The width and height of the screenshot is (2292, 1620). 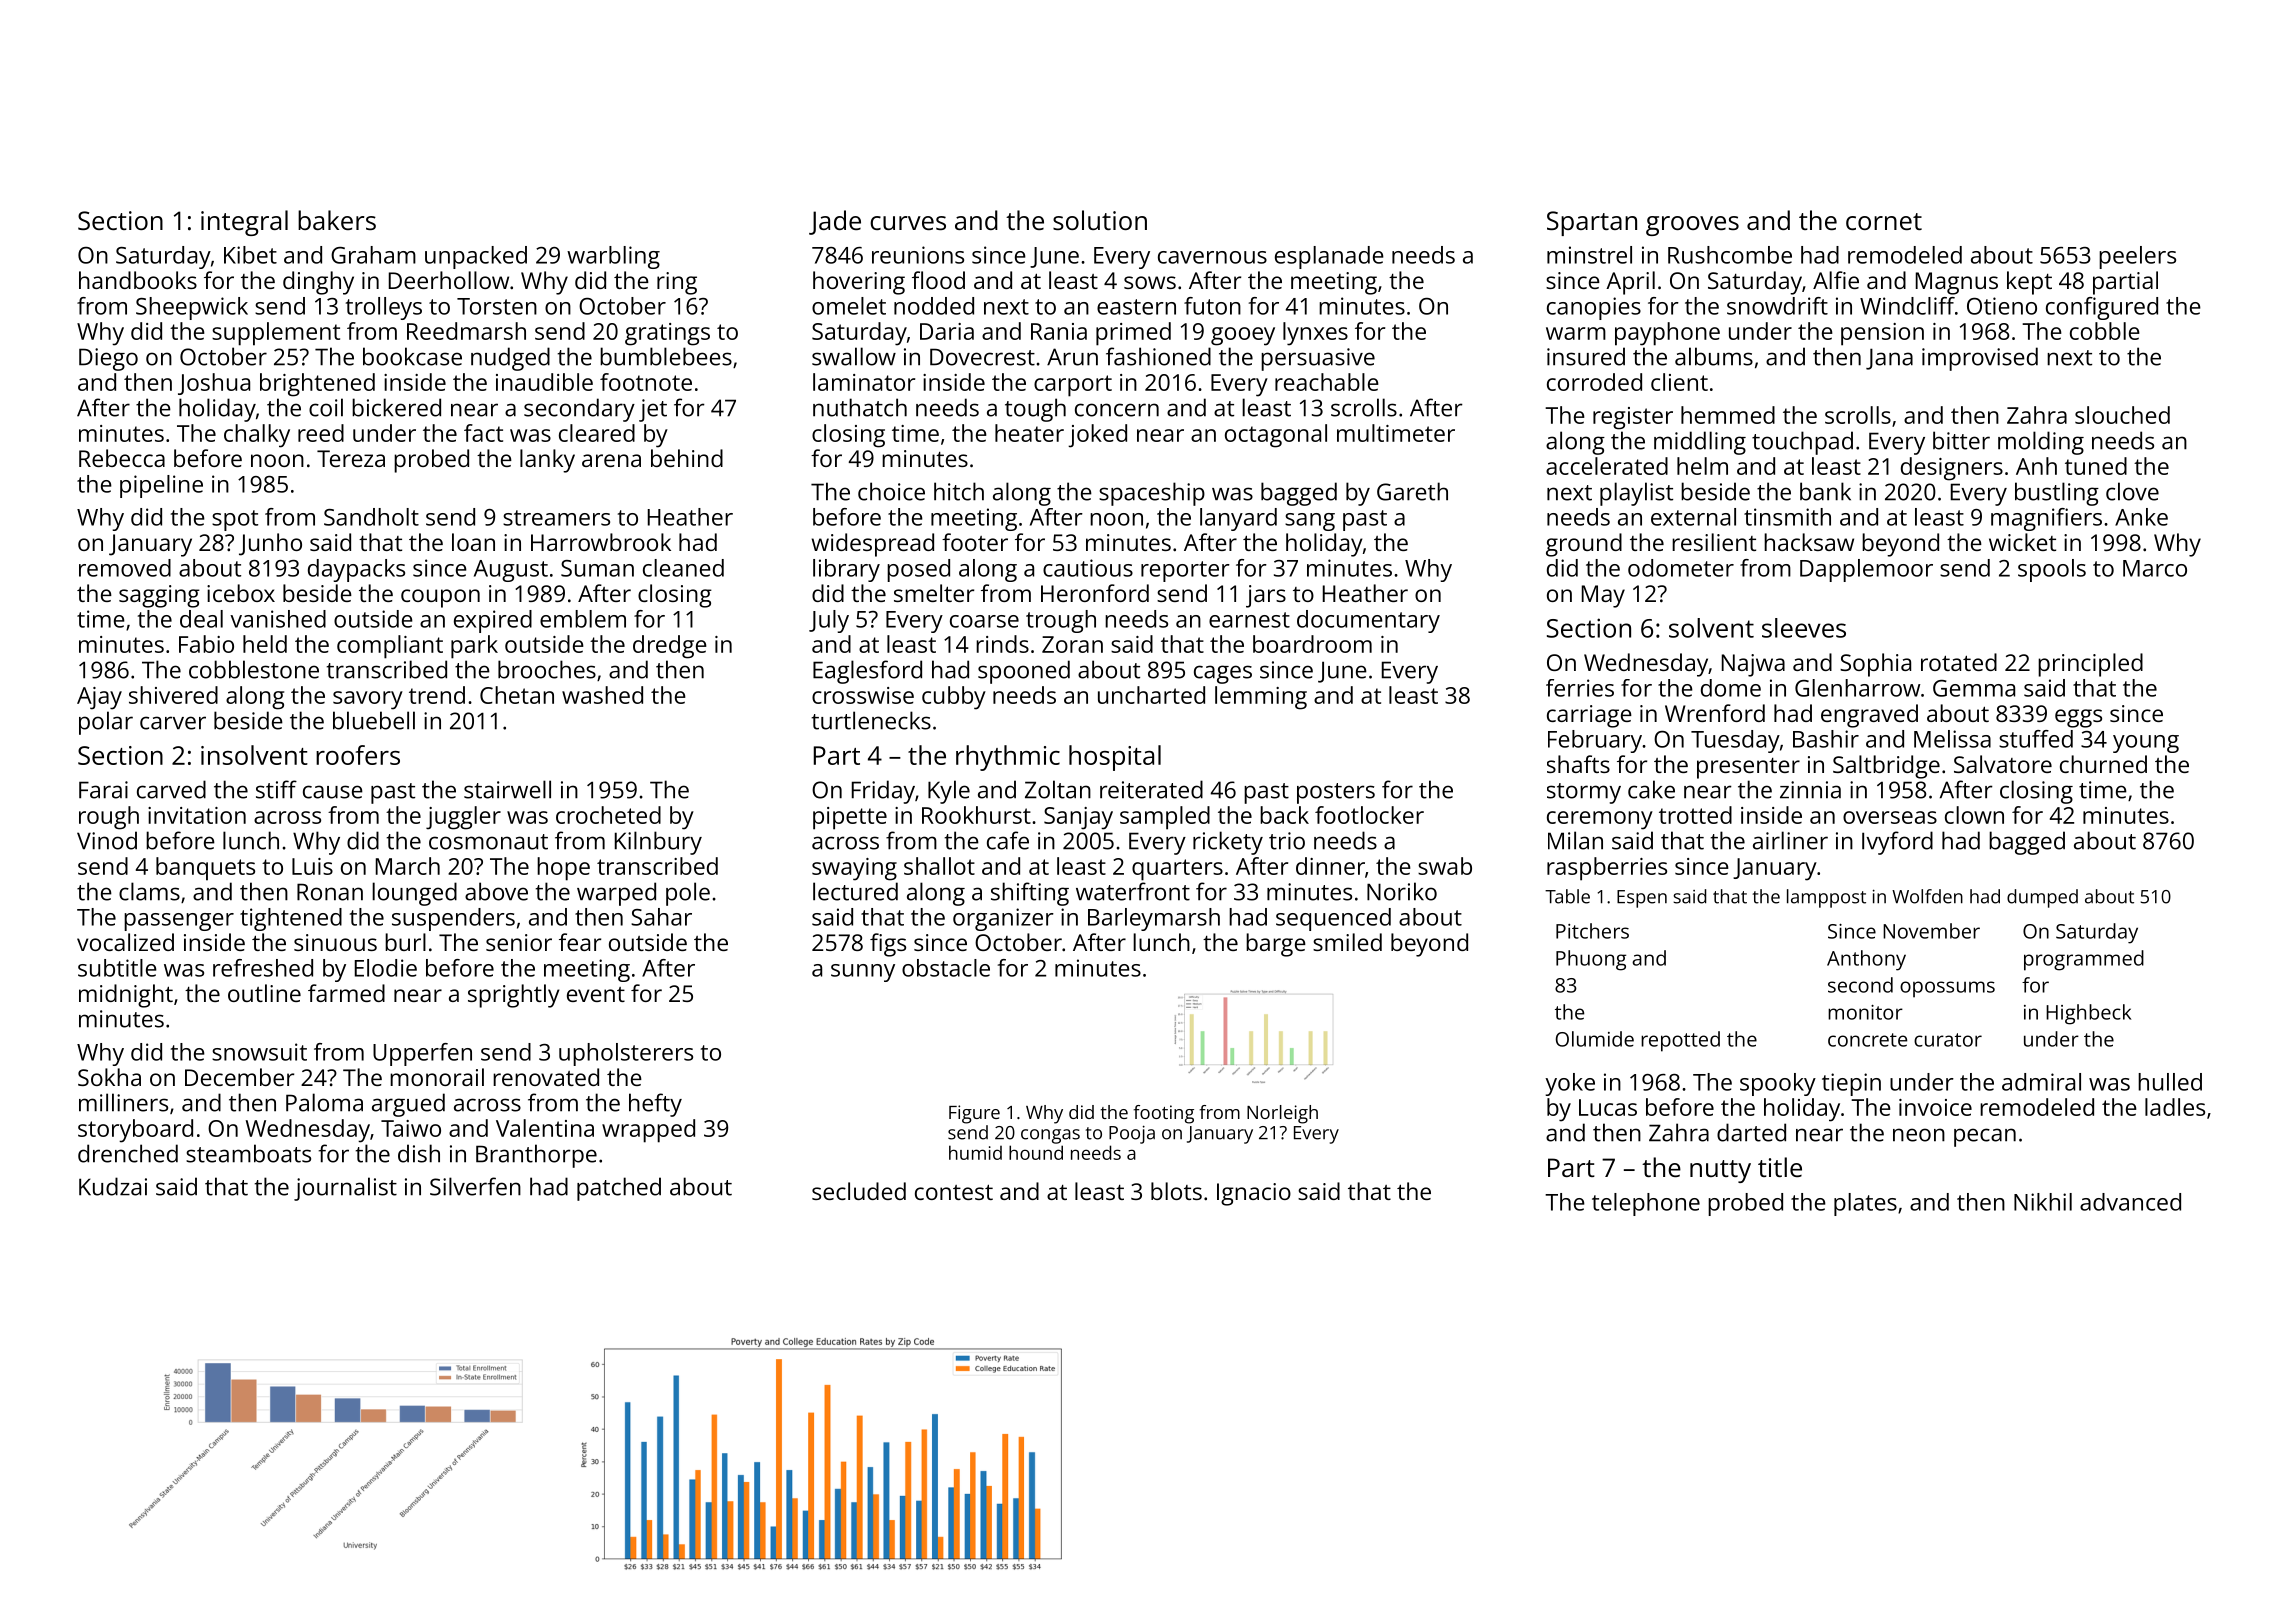 I want to click on improvised, so click(x=1980, y=359).
